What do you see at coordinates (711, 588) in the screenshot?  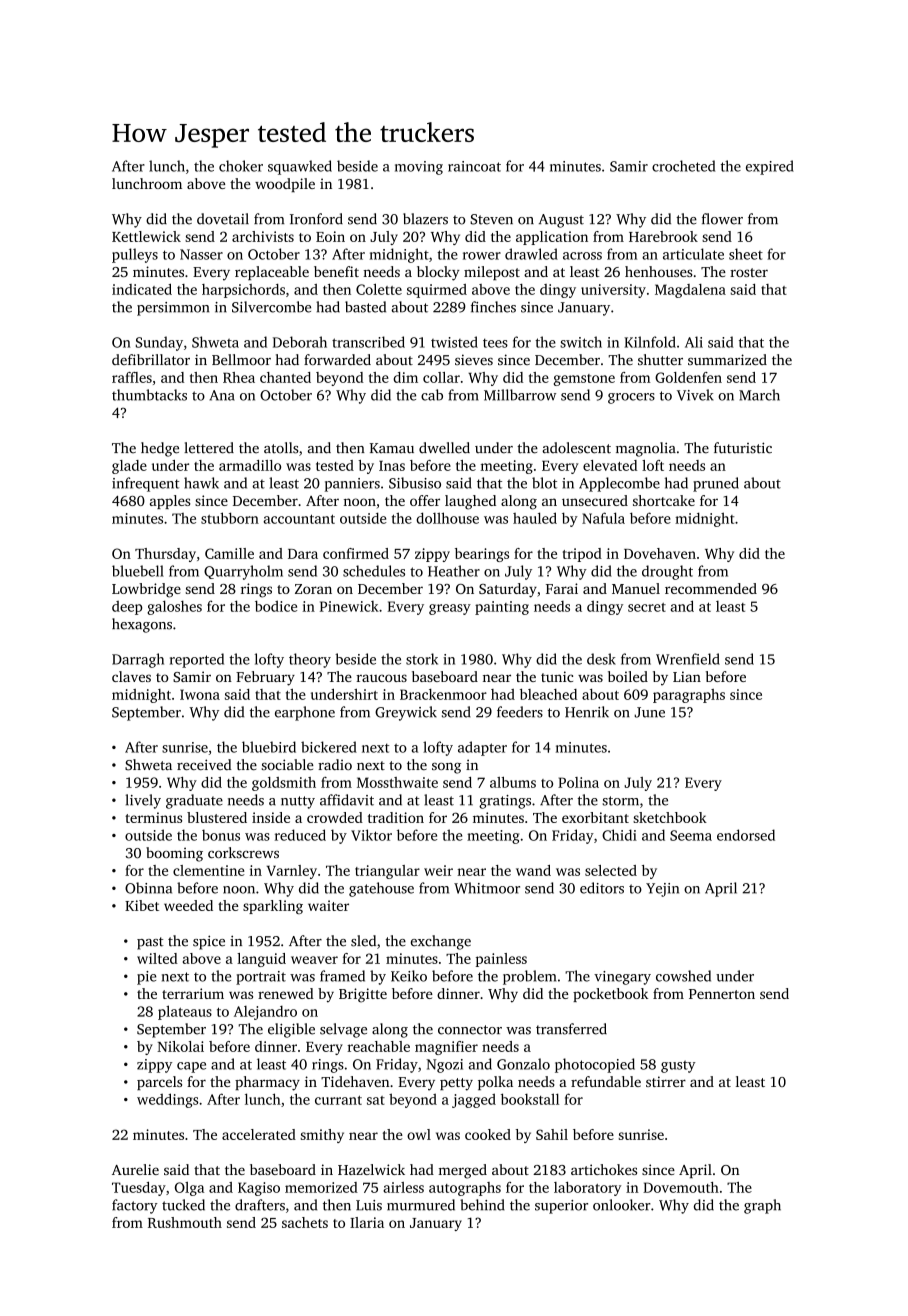 I see `recommended` at bounding box center [711, 588].
